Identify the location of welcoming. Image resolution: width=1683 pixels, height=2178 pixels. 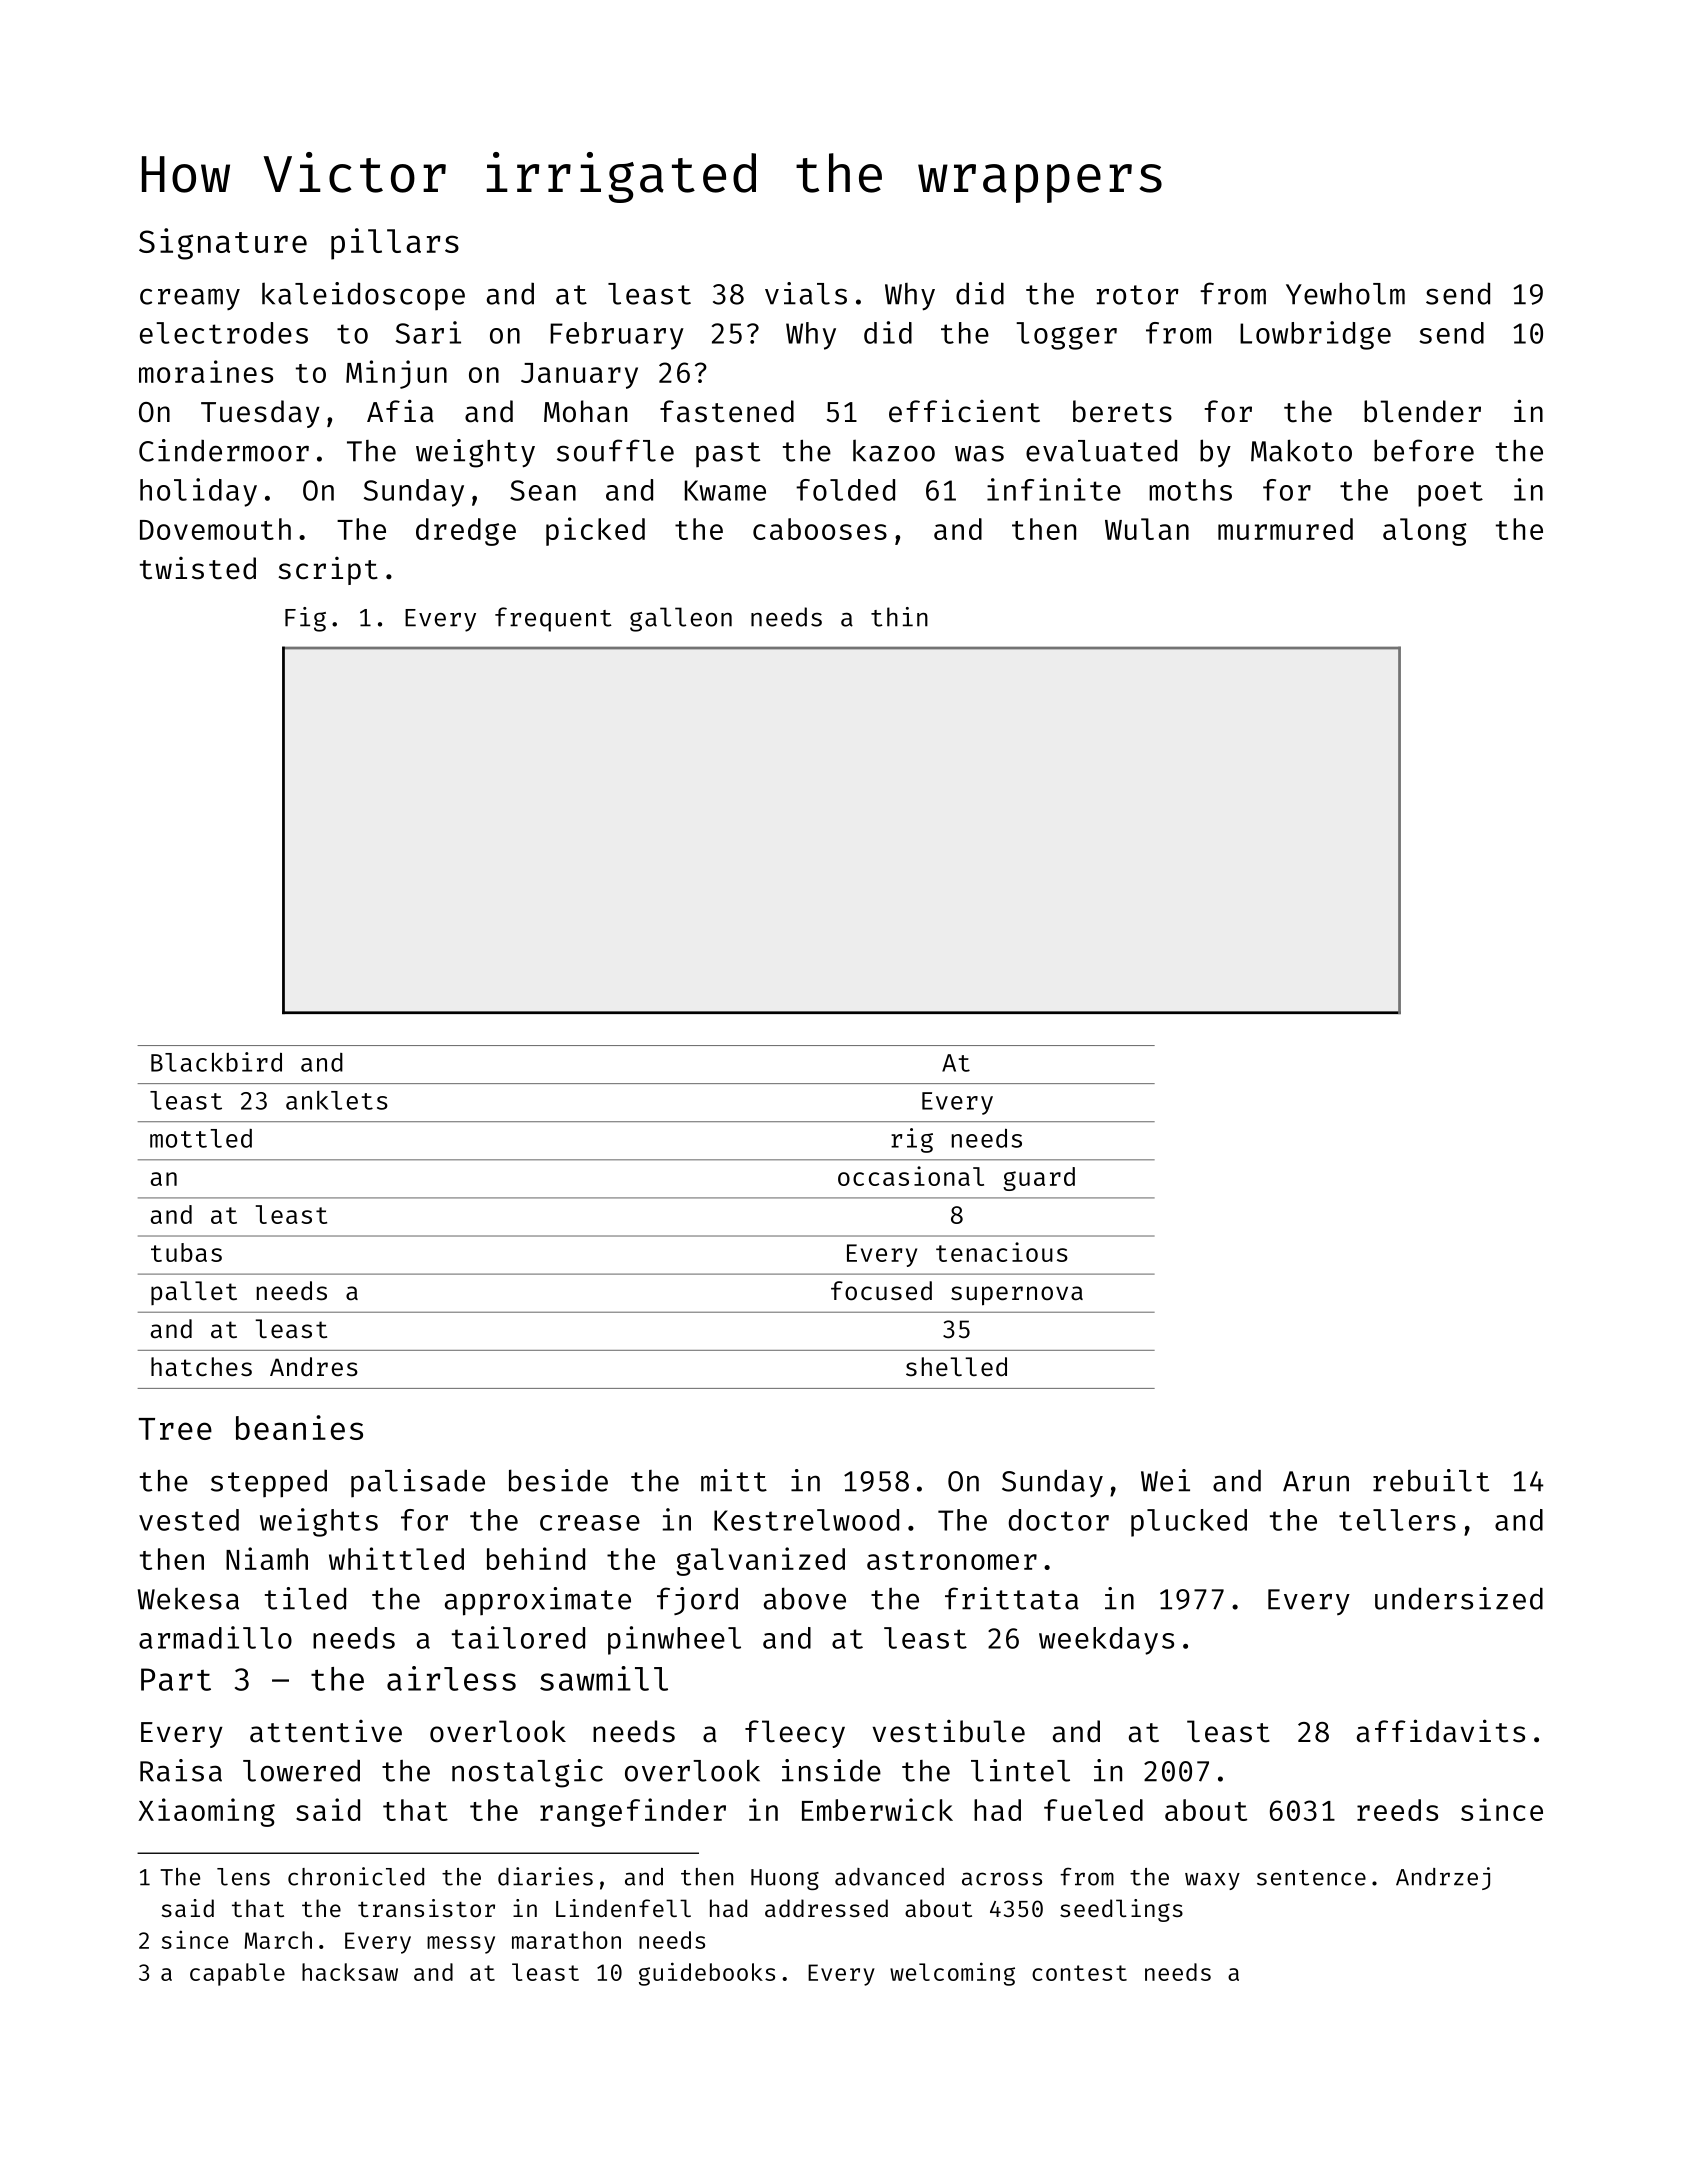
(952, 1974).
